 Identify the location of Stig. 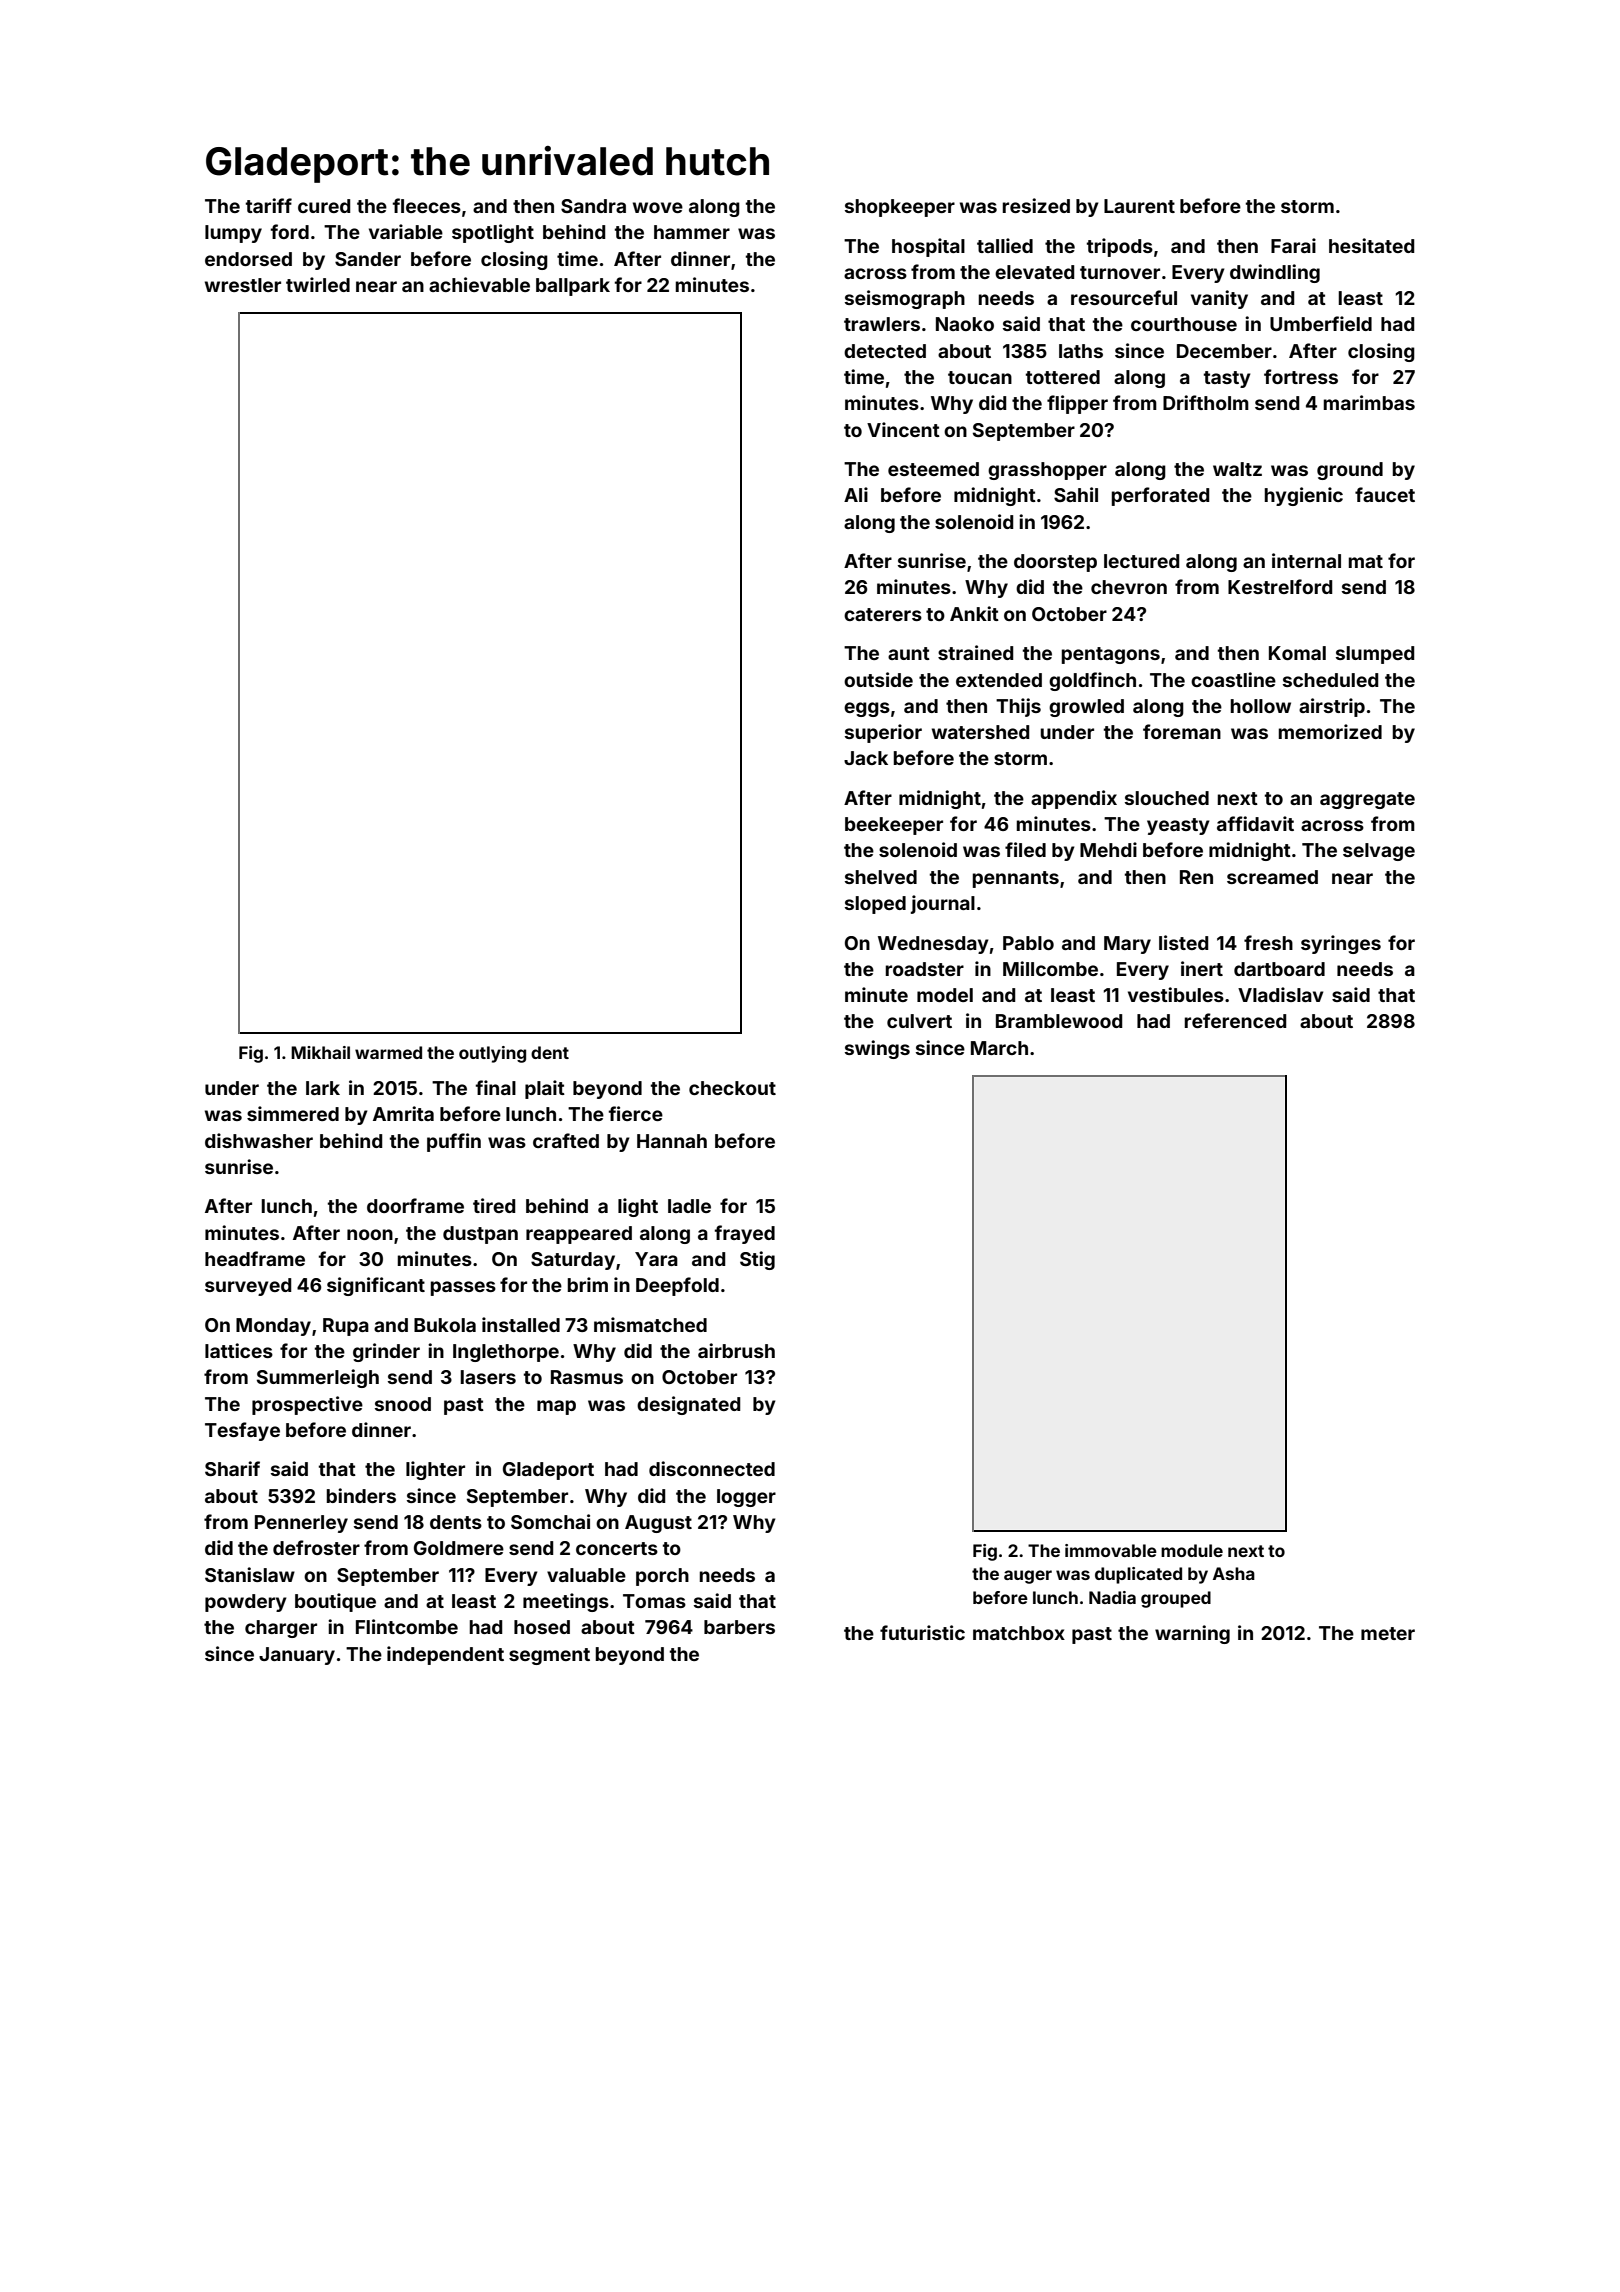
(757, 1260).
